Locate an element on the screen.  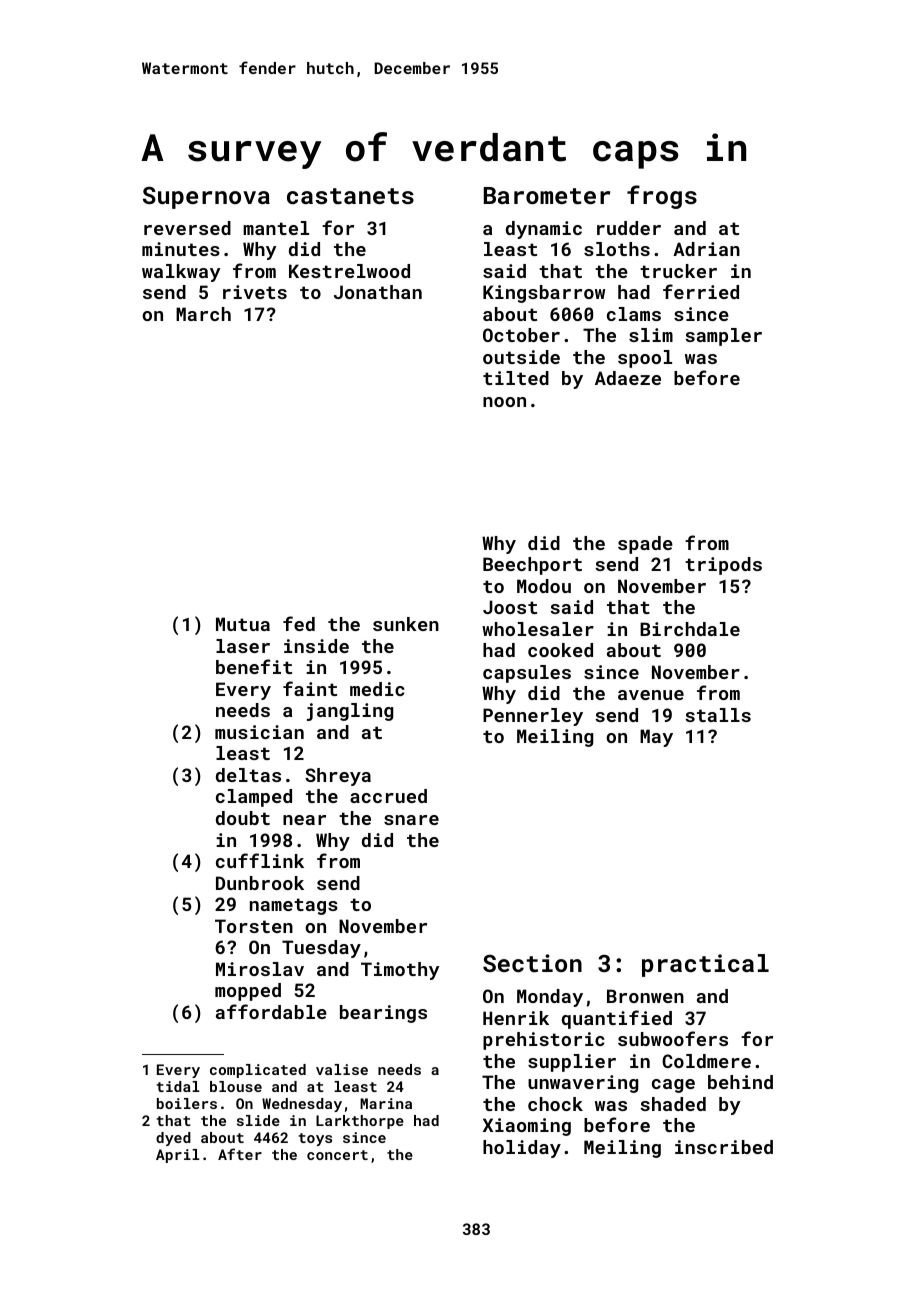
Adaeze is located at coordinates (628, 378).
